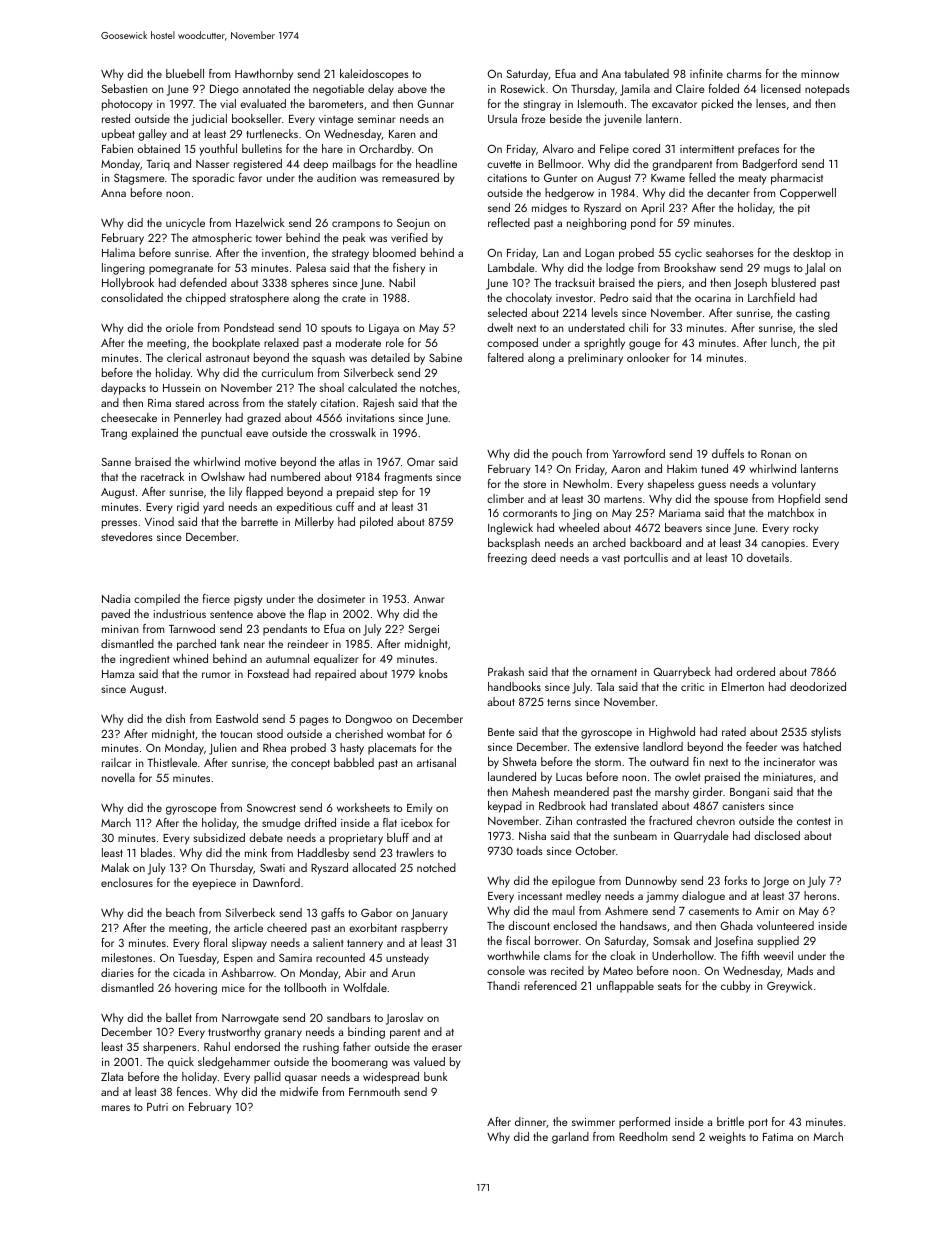 The height and width of the screenshot is (1233, 952). I want to click on invitations, so click(371, 418).
